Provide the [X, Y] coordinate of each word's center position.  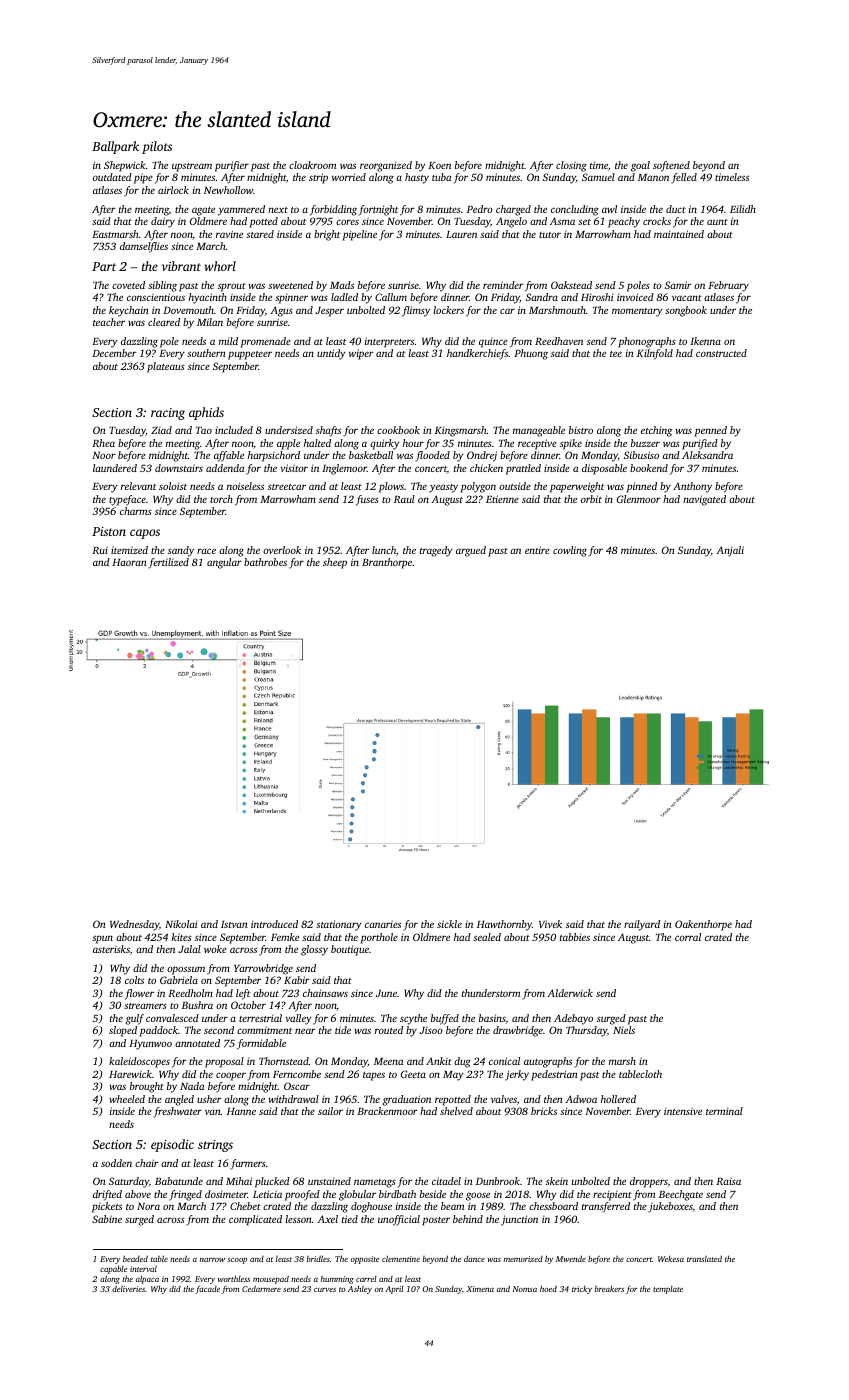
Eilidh [743, 209]
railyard [642, 925]
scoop [237, 1261]
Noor [104, 455]
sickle [449, 924]
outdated [112, 177]
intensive [683, 1111]
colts [134, 980]
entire [537, 550]
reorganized [386, 166]
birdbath [397, 1194]
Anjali [730, 551]
